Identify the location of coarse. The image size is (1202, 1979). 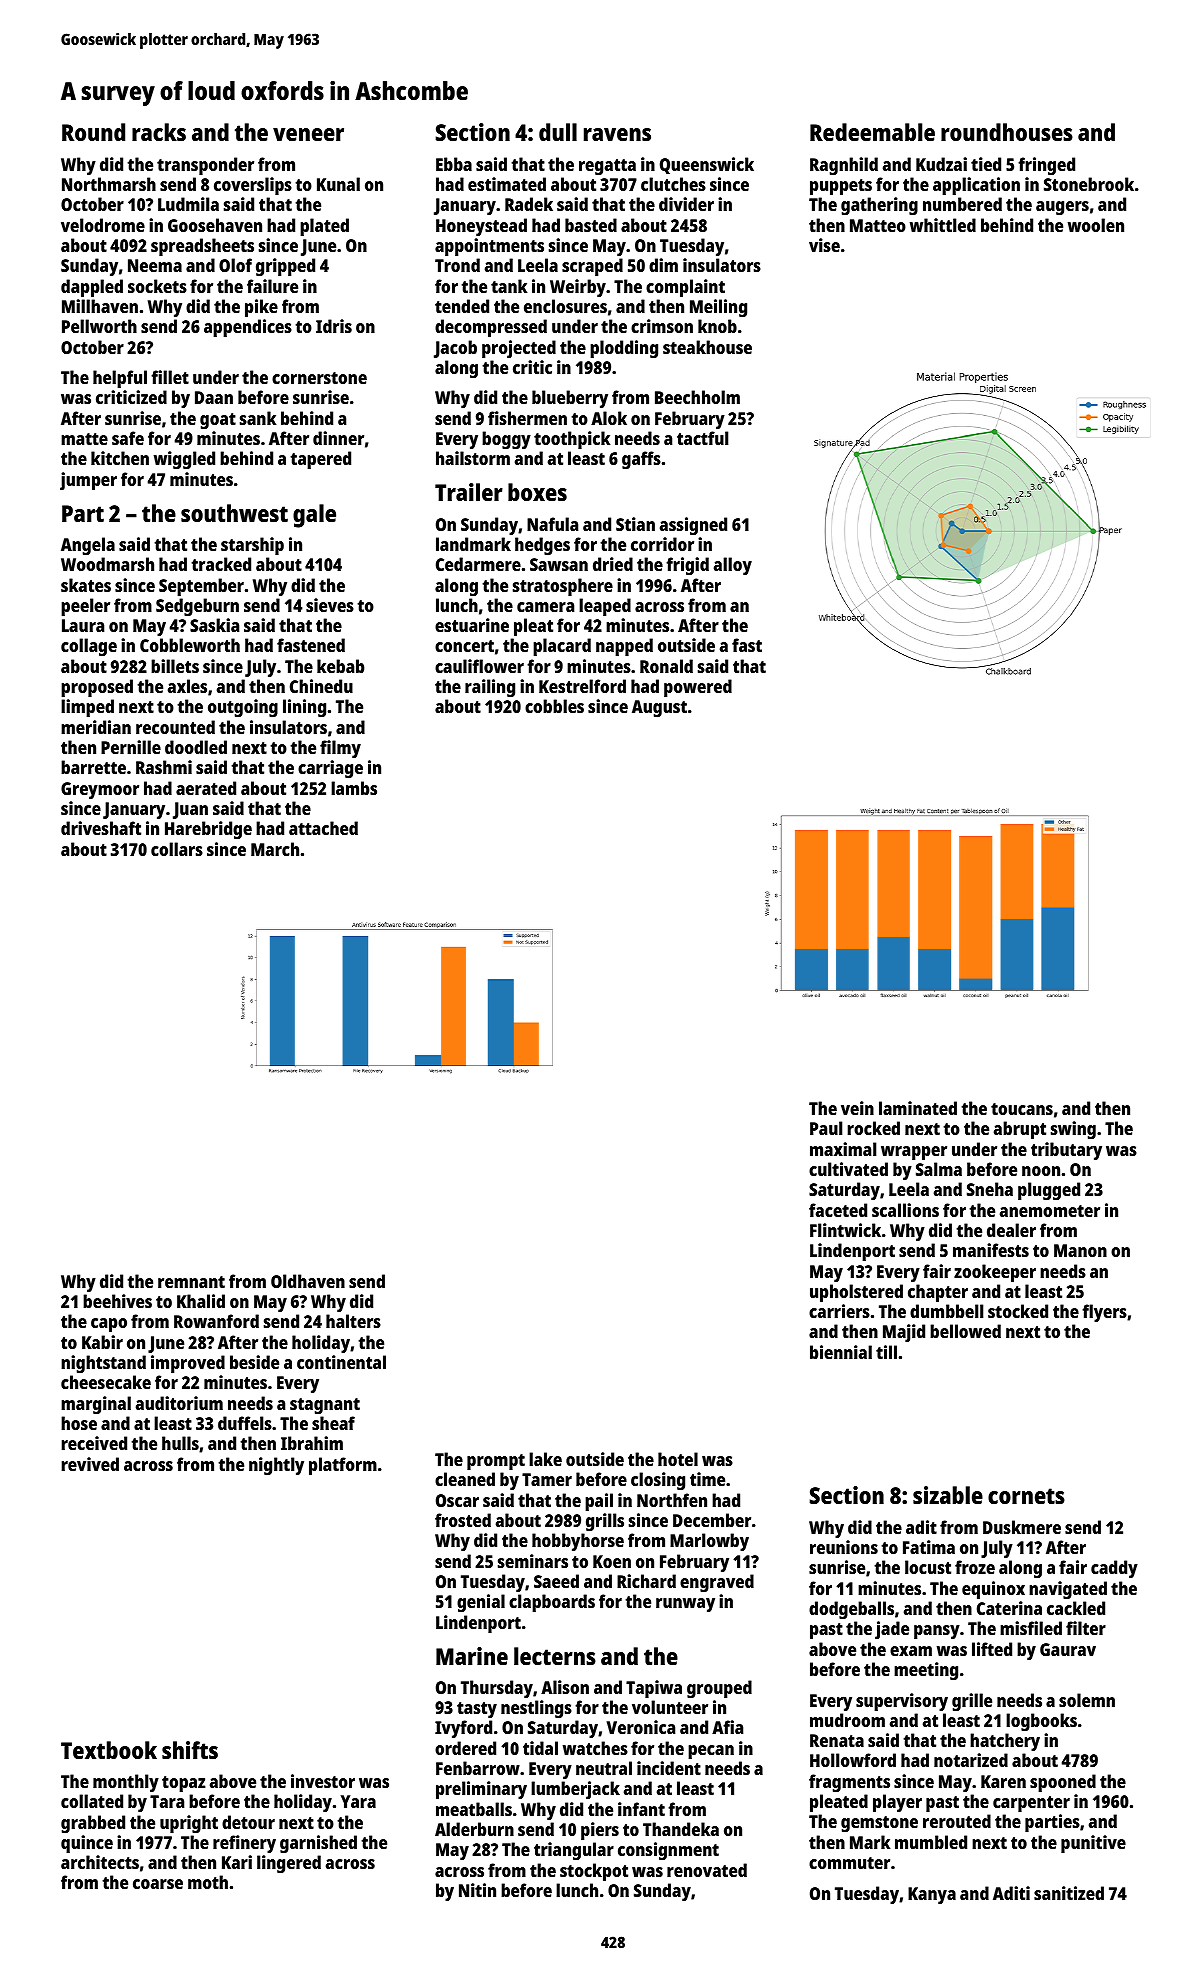
(158, 1884).
